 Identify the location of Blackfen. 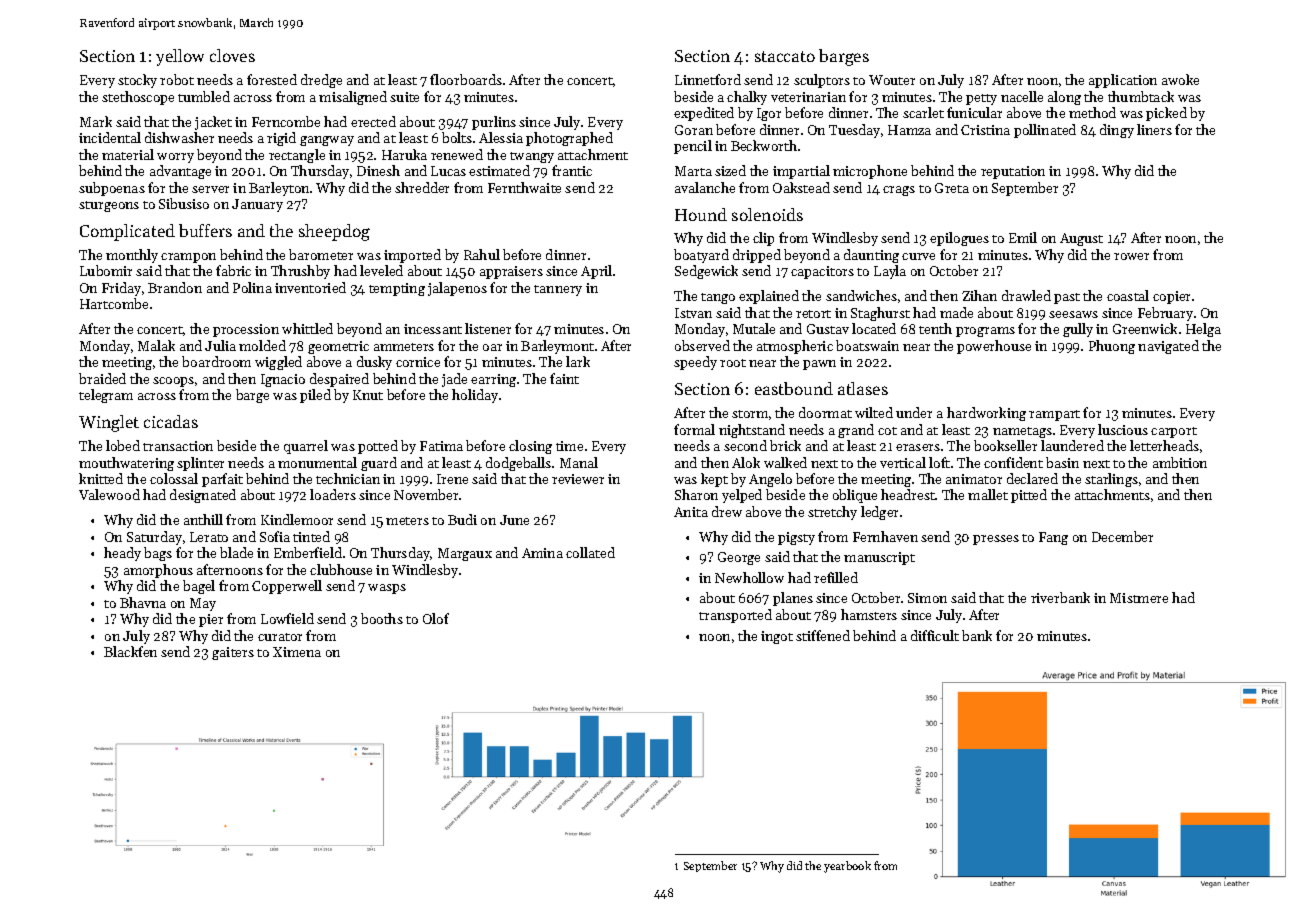
(130, 651).
